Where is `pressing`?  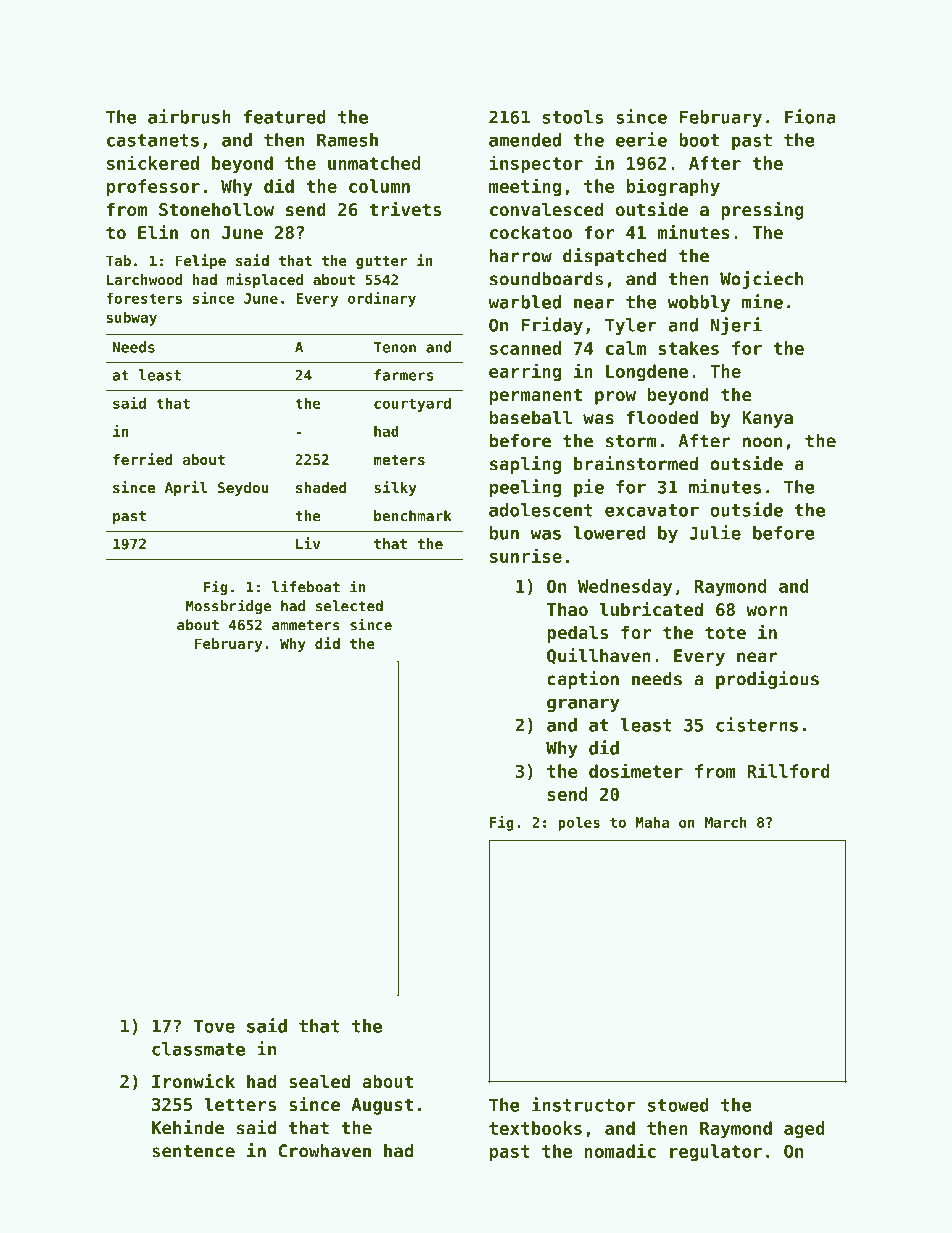
pressing is located at coordinates (762, 211).
